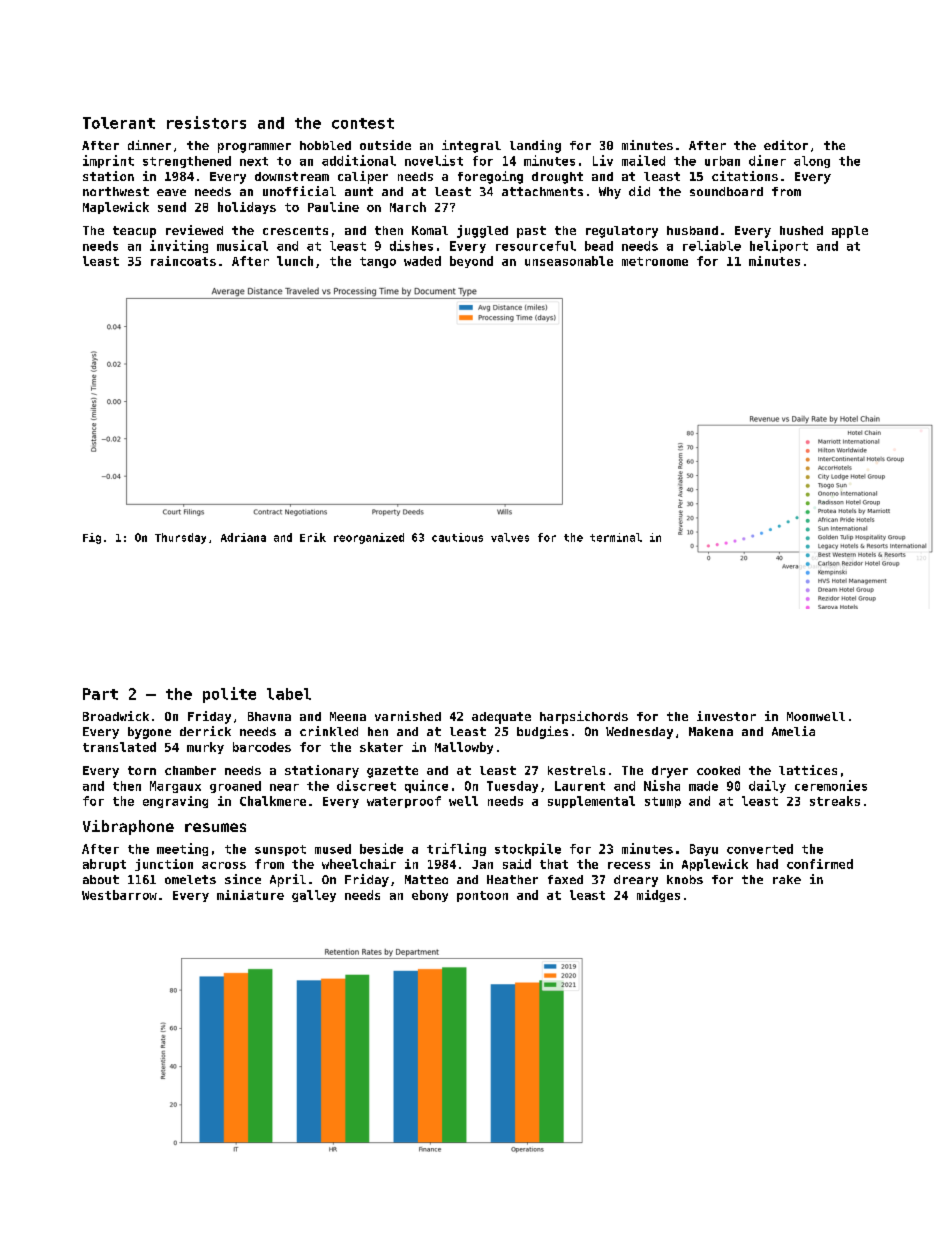 This document has width=952, height=1233. What do you see at coordinates (779, 246) in the document?
I see `heliport` at bounding box center [779, 246].
